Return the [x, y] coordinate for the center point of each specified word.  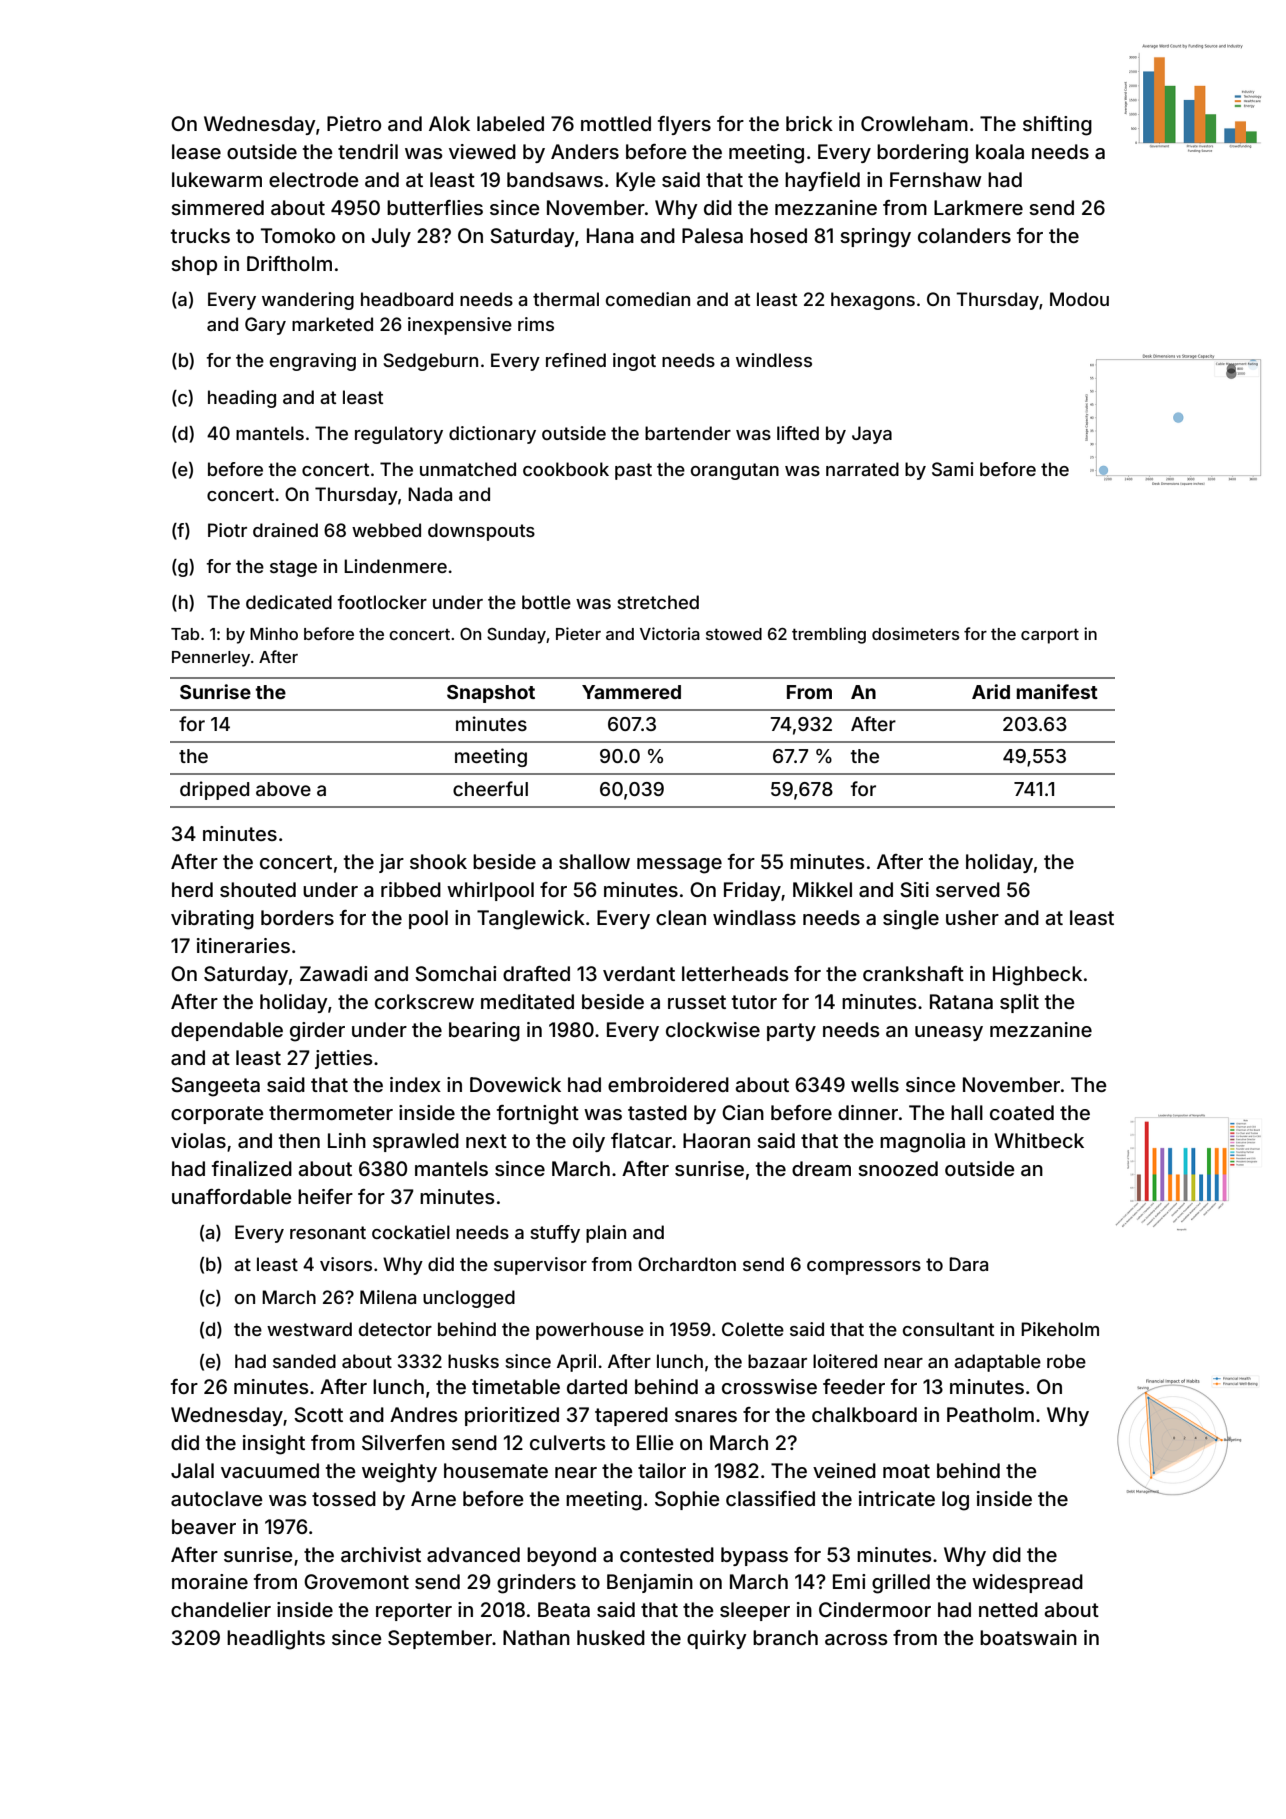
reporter [414, 1612]
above [283, 789]
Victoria [670, 633]
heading [242, 399]
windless [774, 360]
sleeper [755, 1611]
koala [1000, 152]
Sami [953, 469]
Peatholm [990, 1415]
